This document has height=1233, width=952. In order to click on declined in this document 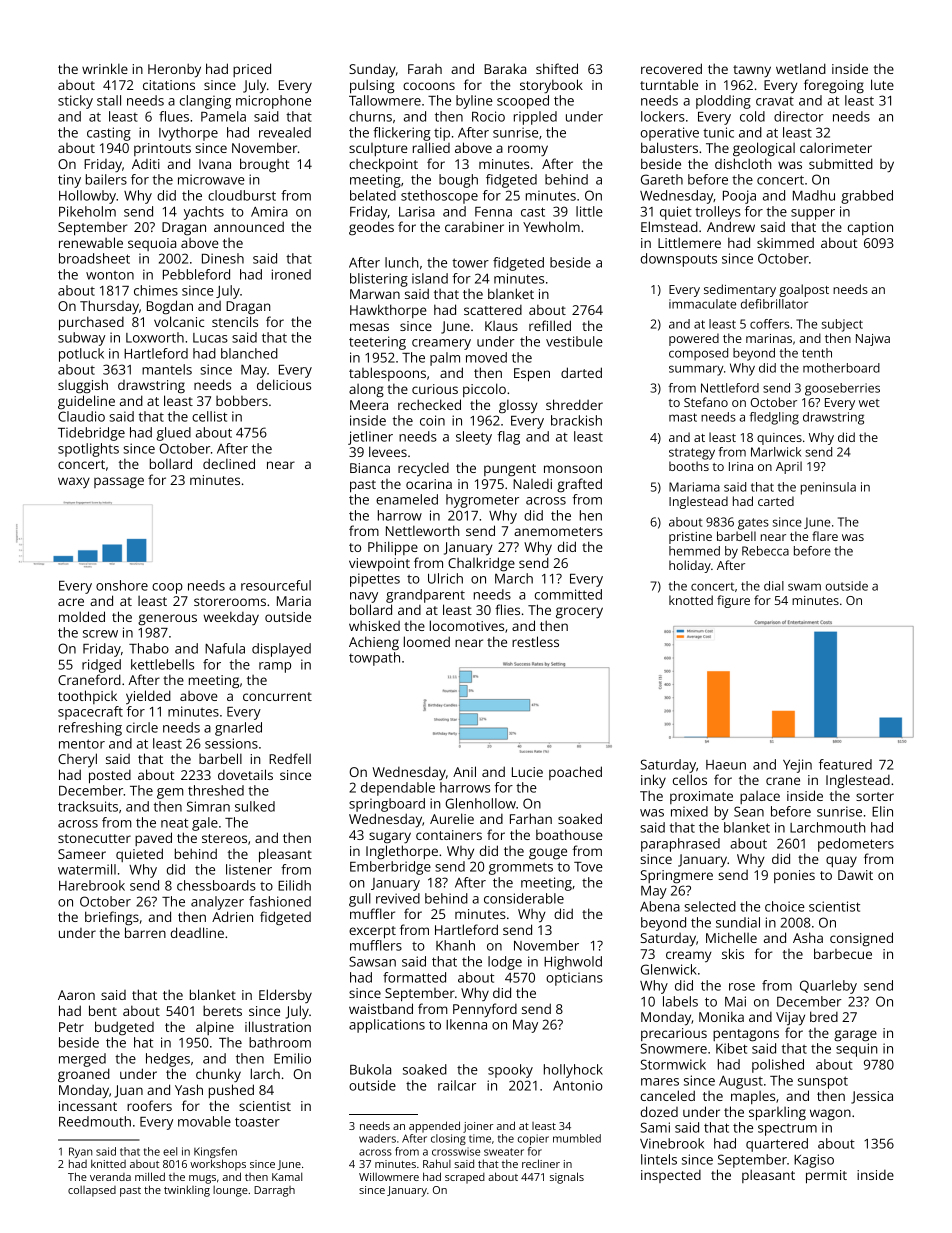, I will do `click(229, 463)`.
